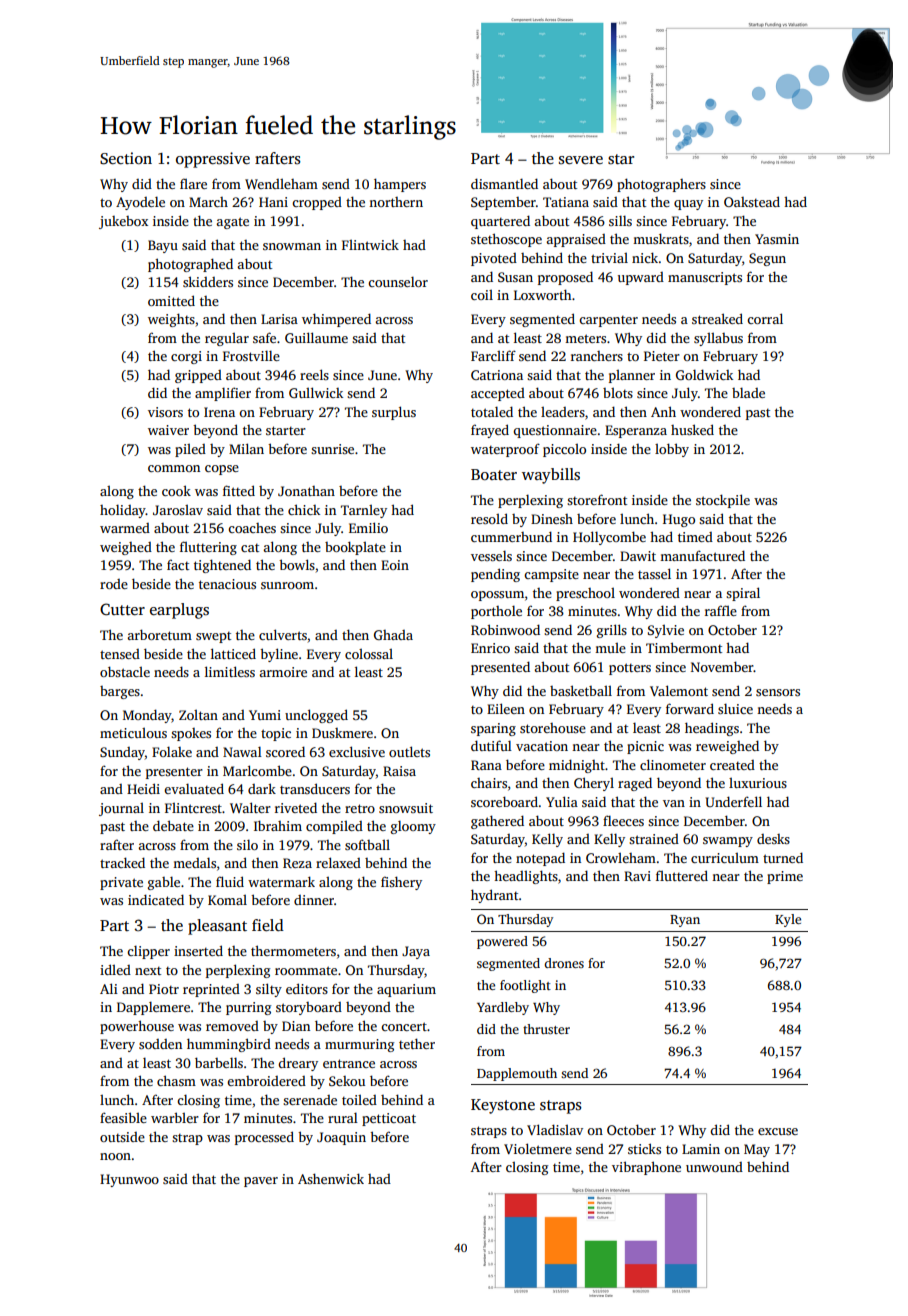 This page has height=1316, width=908. I want to click on ranchers, so click(597, 356).
